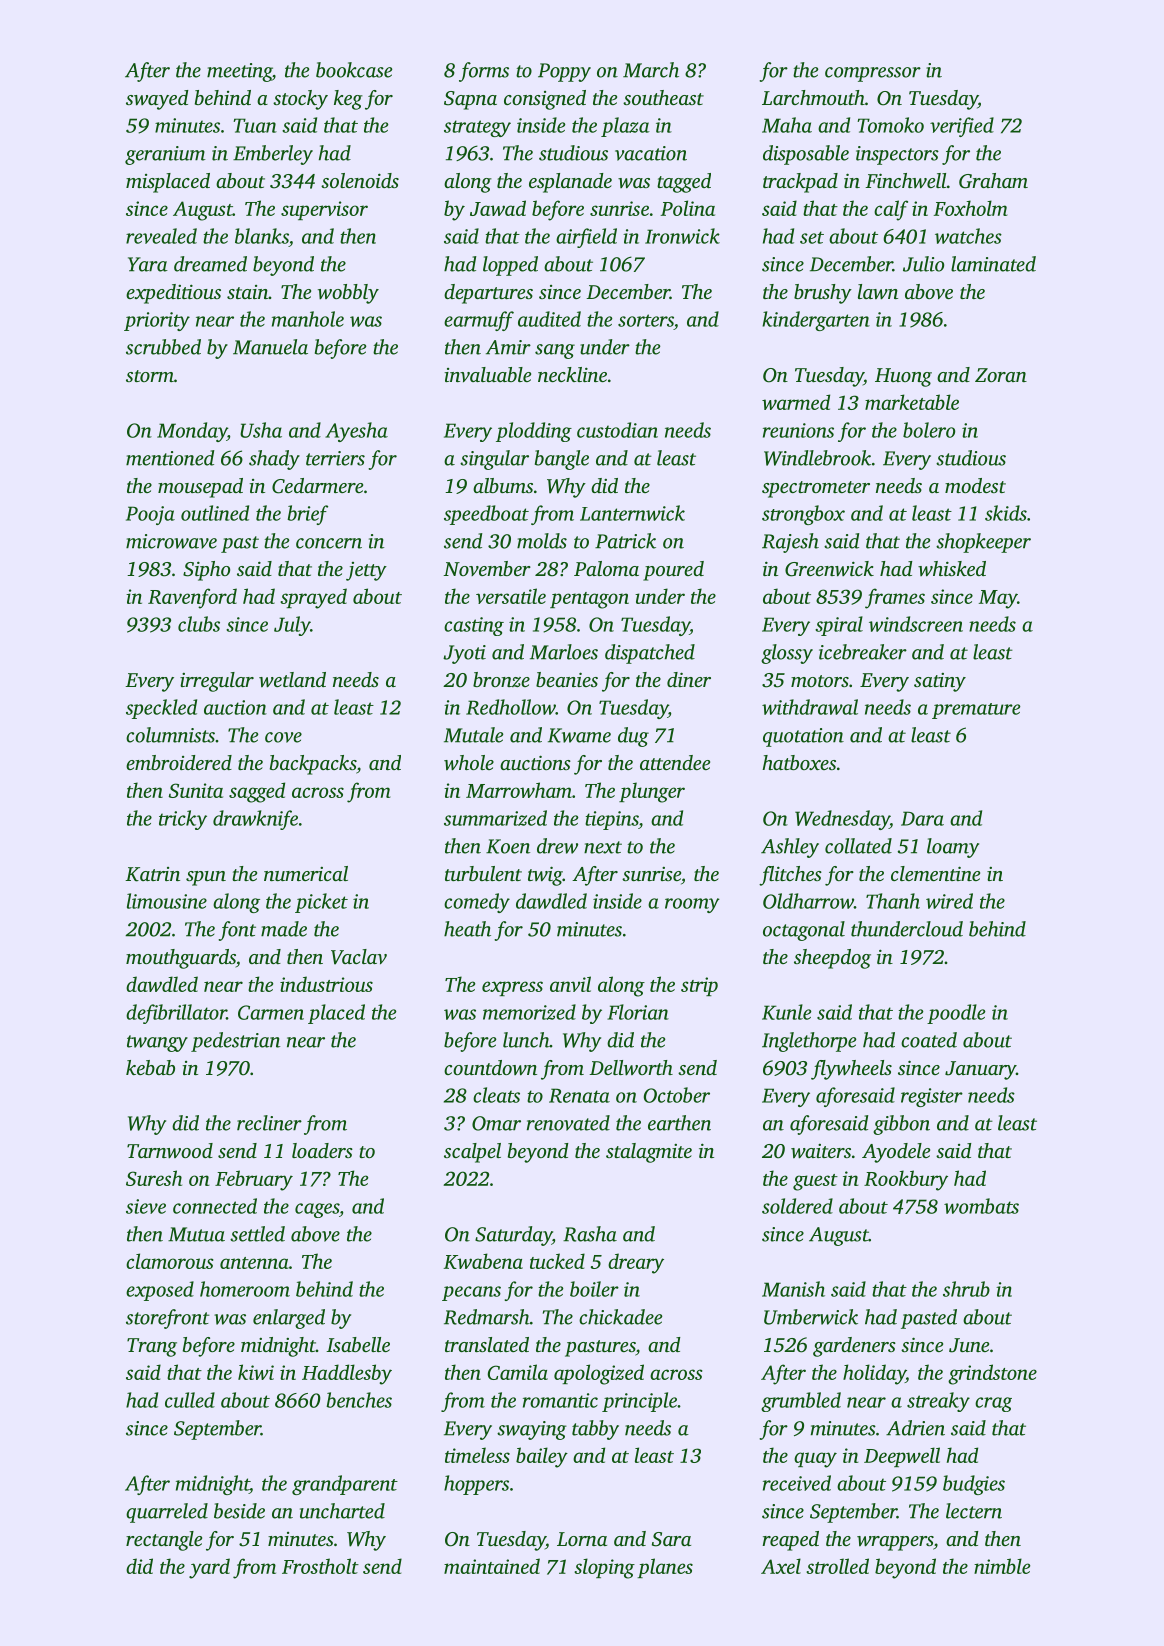 The height and width of the screenshot is (1646, 1164). Describe the element at coordinates (150, 376) in the screenshot. I see `storm` at that location.
